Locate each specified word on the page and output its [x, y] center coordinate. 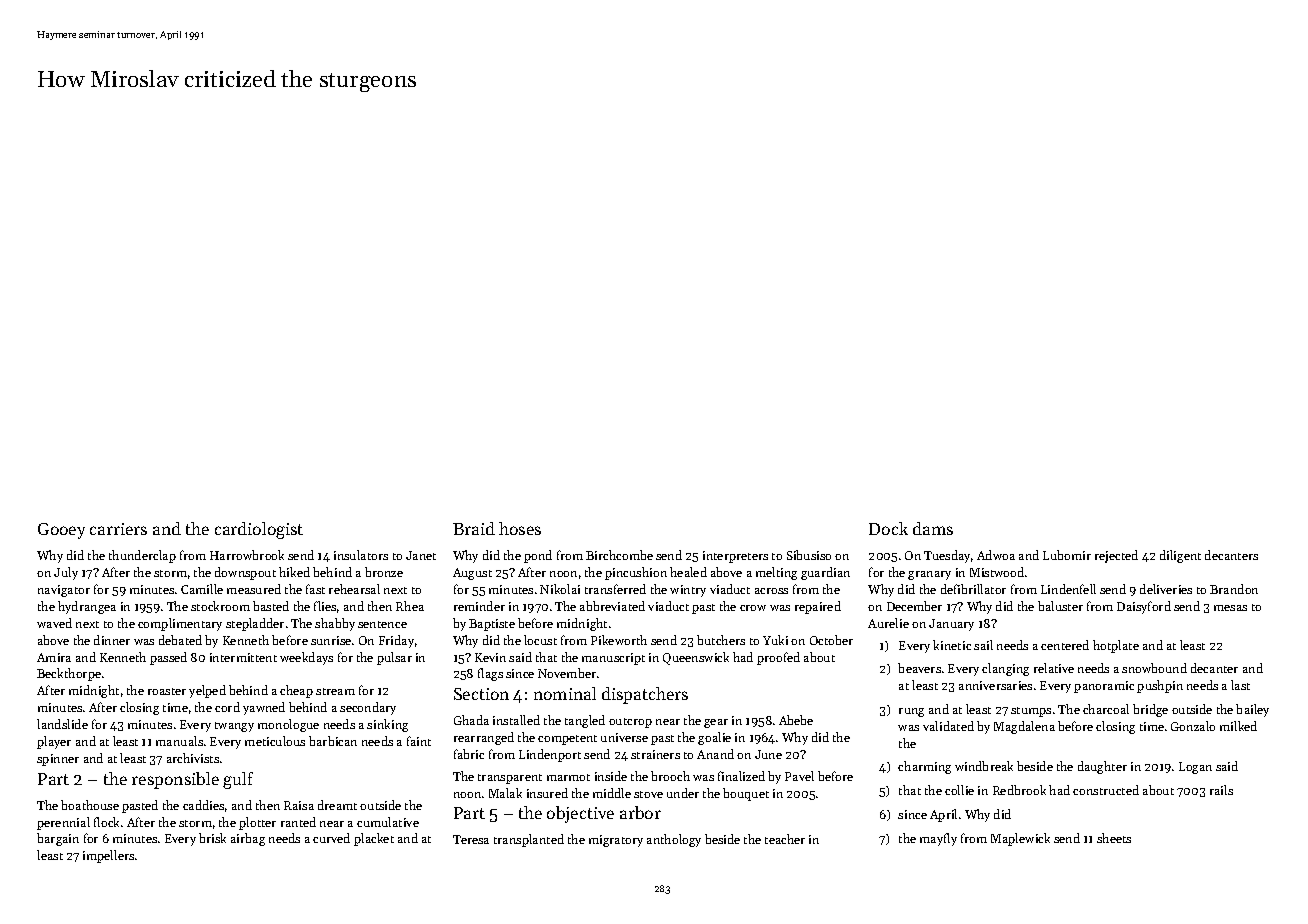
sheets [1114, 838]
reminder [479, 606]
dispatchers [645, 695]
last [1240, 685]
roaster [167, 691]
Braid [474, 528]
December [914, 606]
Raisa [299, 805]
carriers [118, 529]
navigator [64, 591]
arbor [640, 812]
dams [933, 528]
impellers [108, 856]
